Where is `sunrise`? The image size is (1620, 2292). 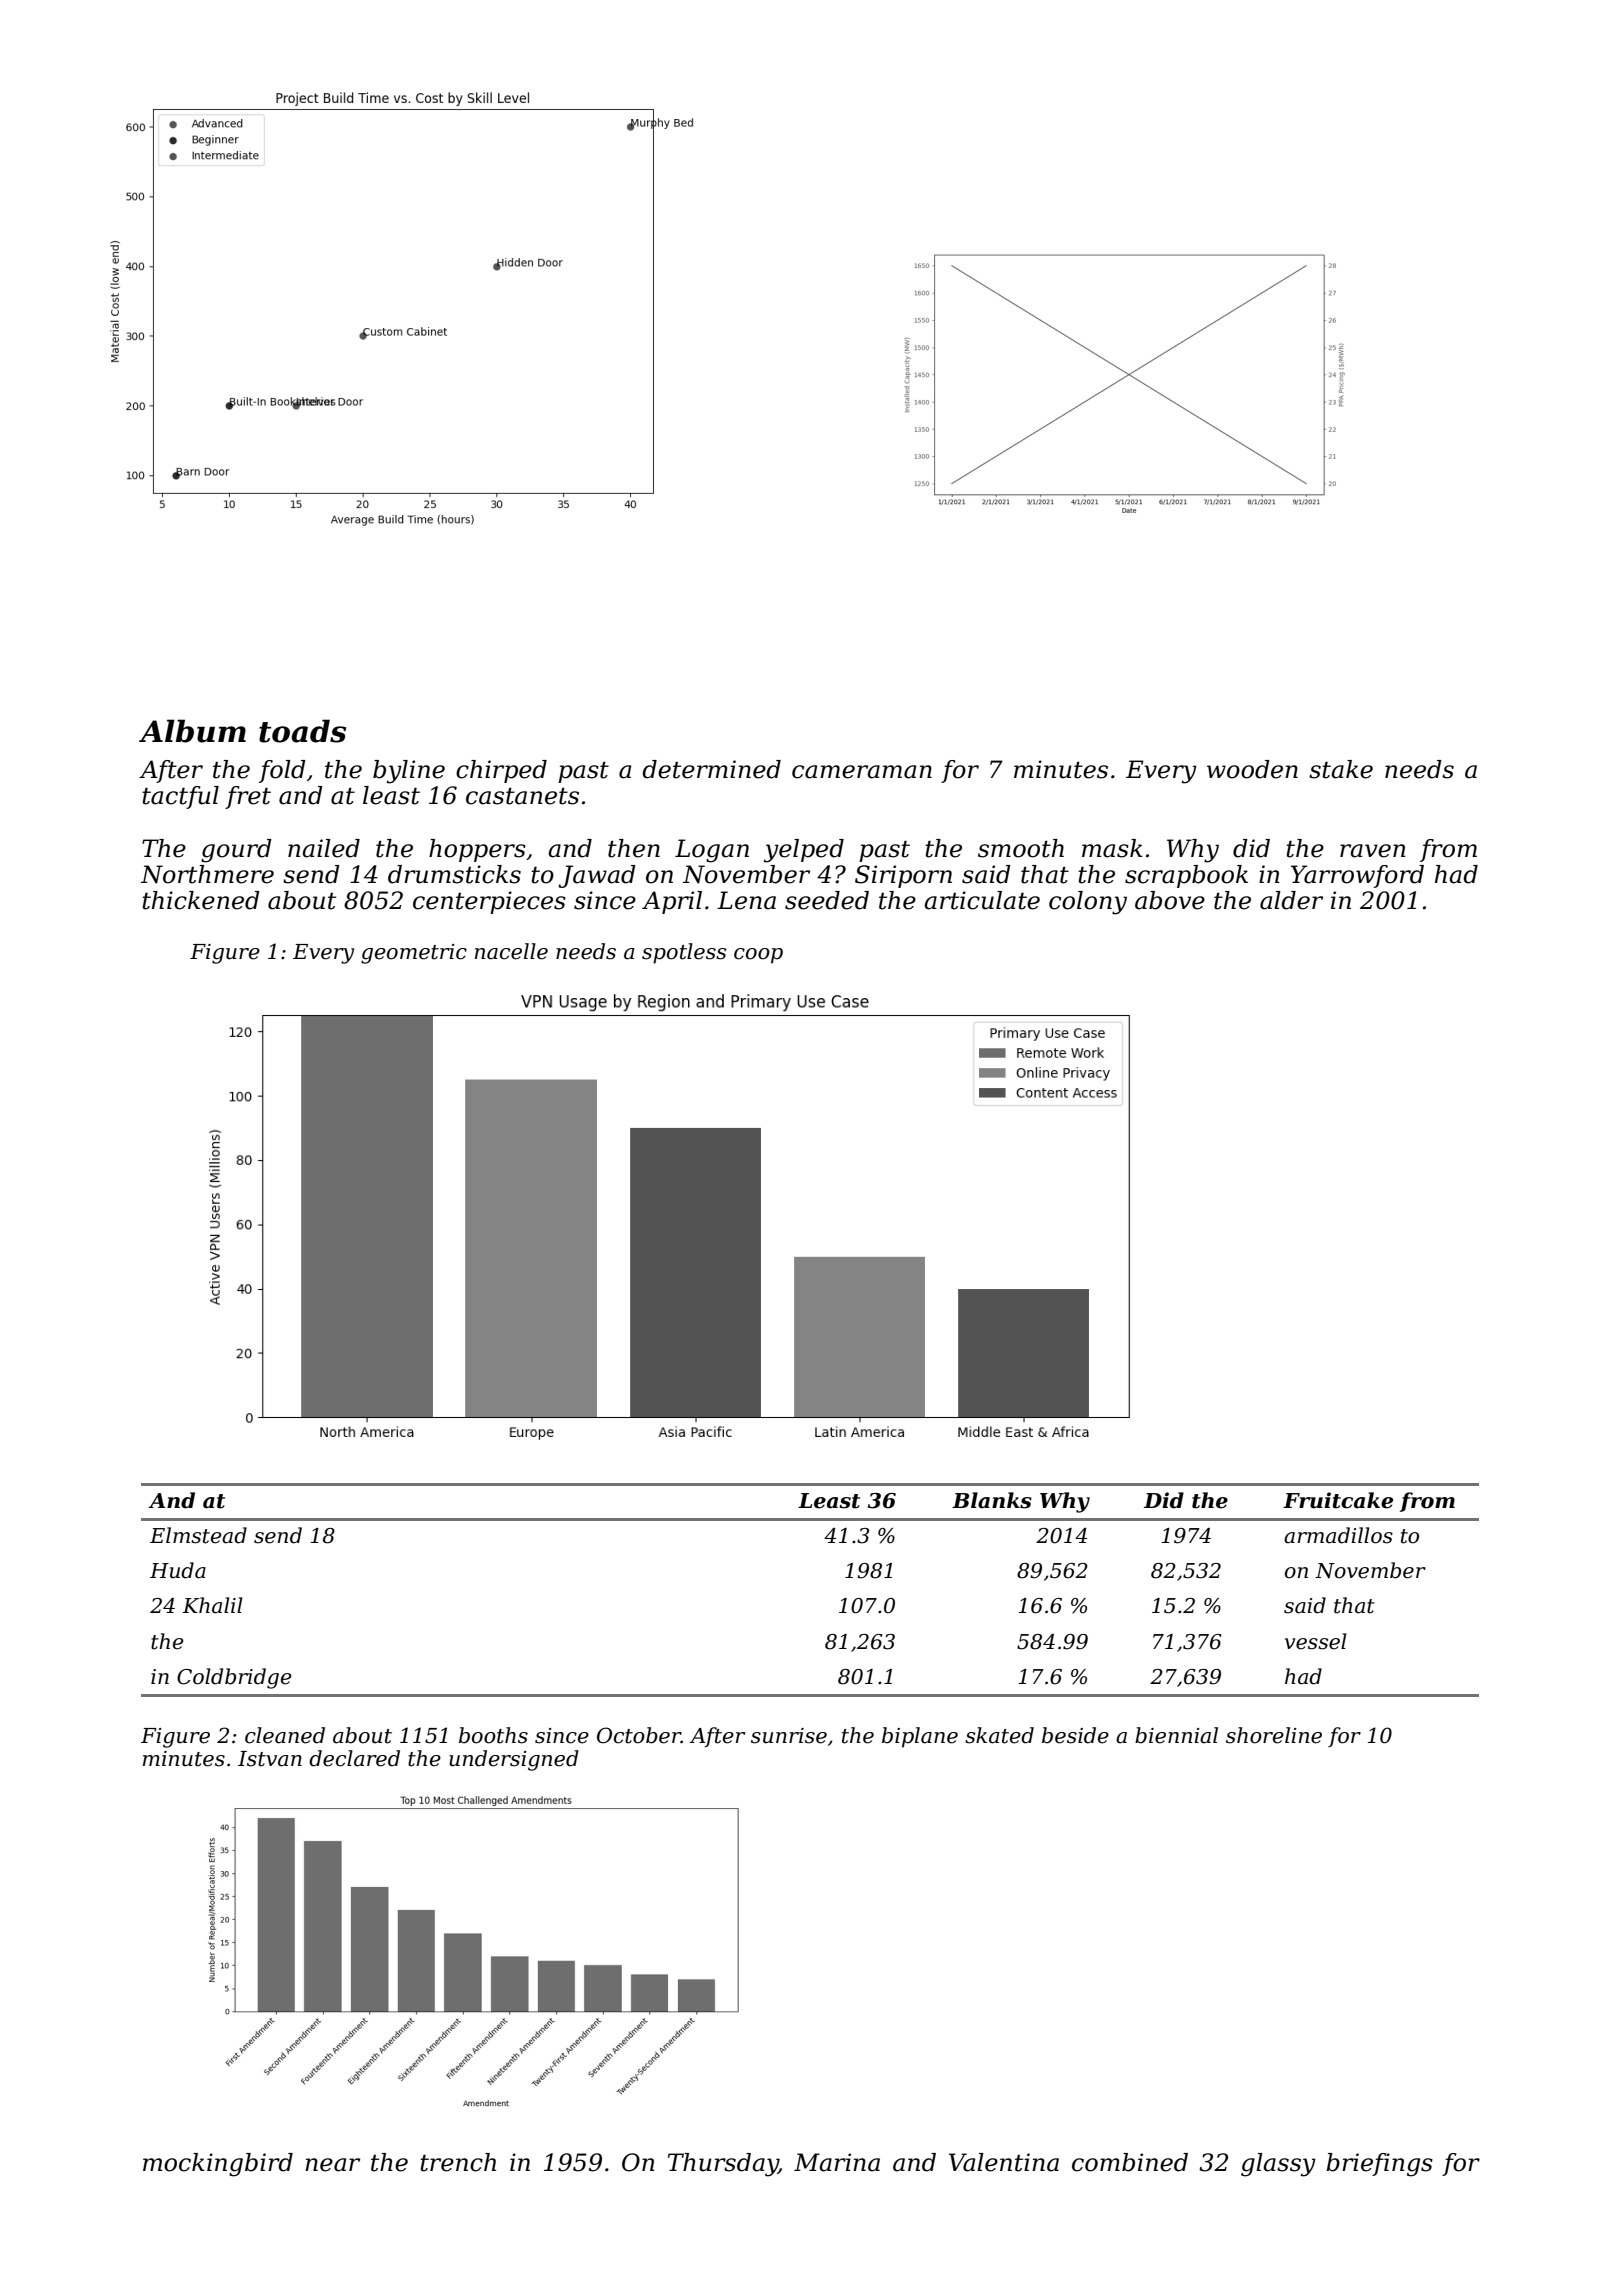 sunrise is located at coordinates (789, 1736).
